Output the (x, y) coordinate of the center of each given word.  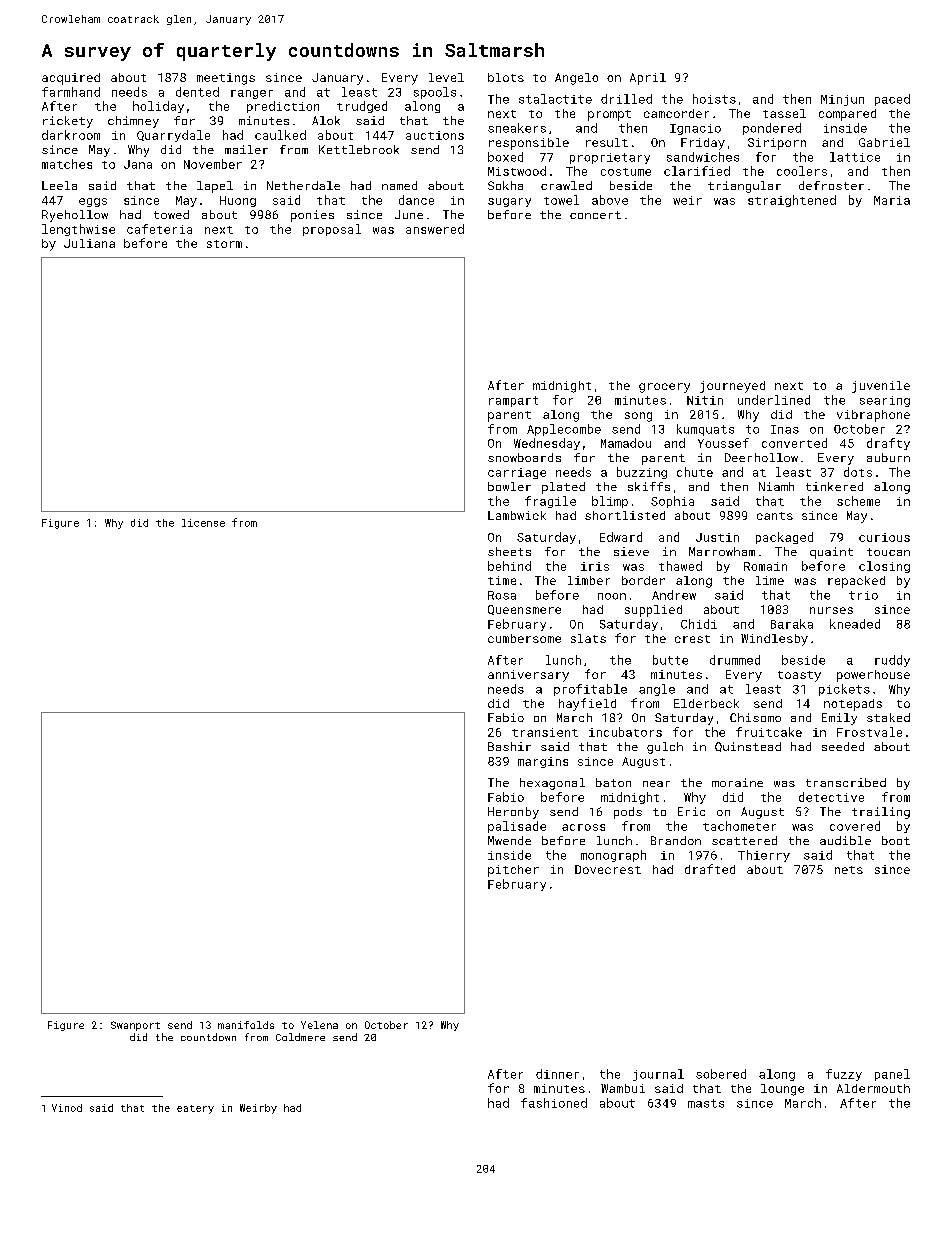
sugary (509, 202)
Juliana (89, 243)
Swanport (135, 1026)
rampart (513, 401)
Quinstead (748, 747)
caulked (280, 135)
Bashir (509, 746)
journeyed (732, 387)
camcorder (676, 113)
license (203, 523)
